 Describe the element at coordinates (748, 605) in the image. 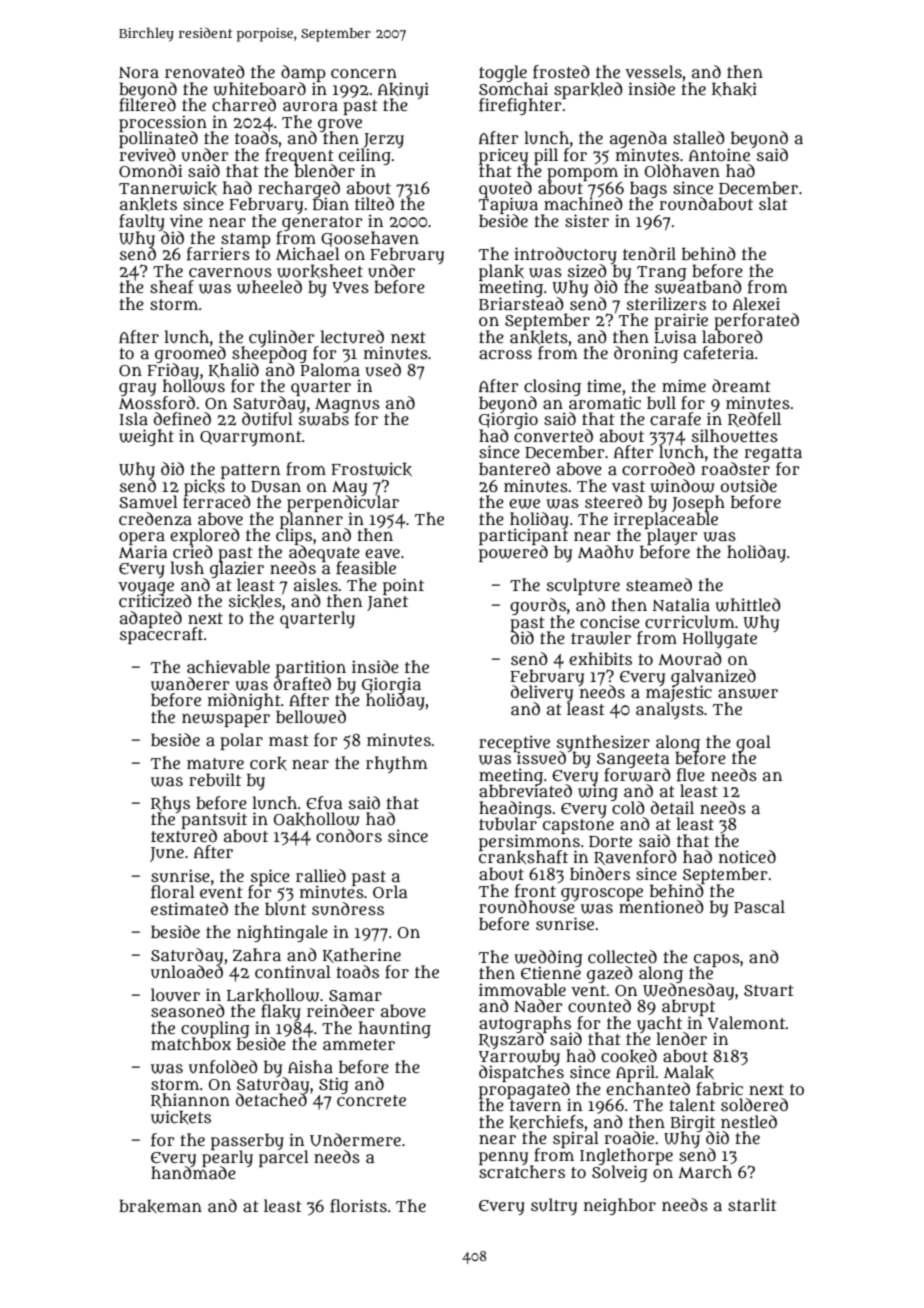

I see `whittled` at that location.
